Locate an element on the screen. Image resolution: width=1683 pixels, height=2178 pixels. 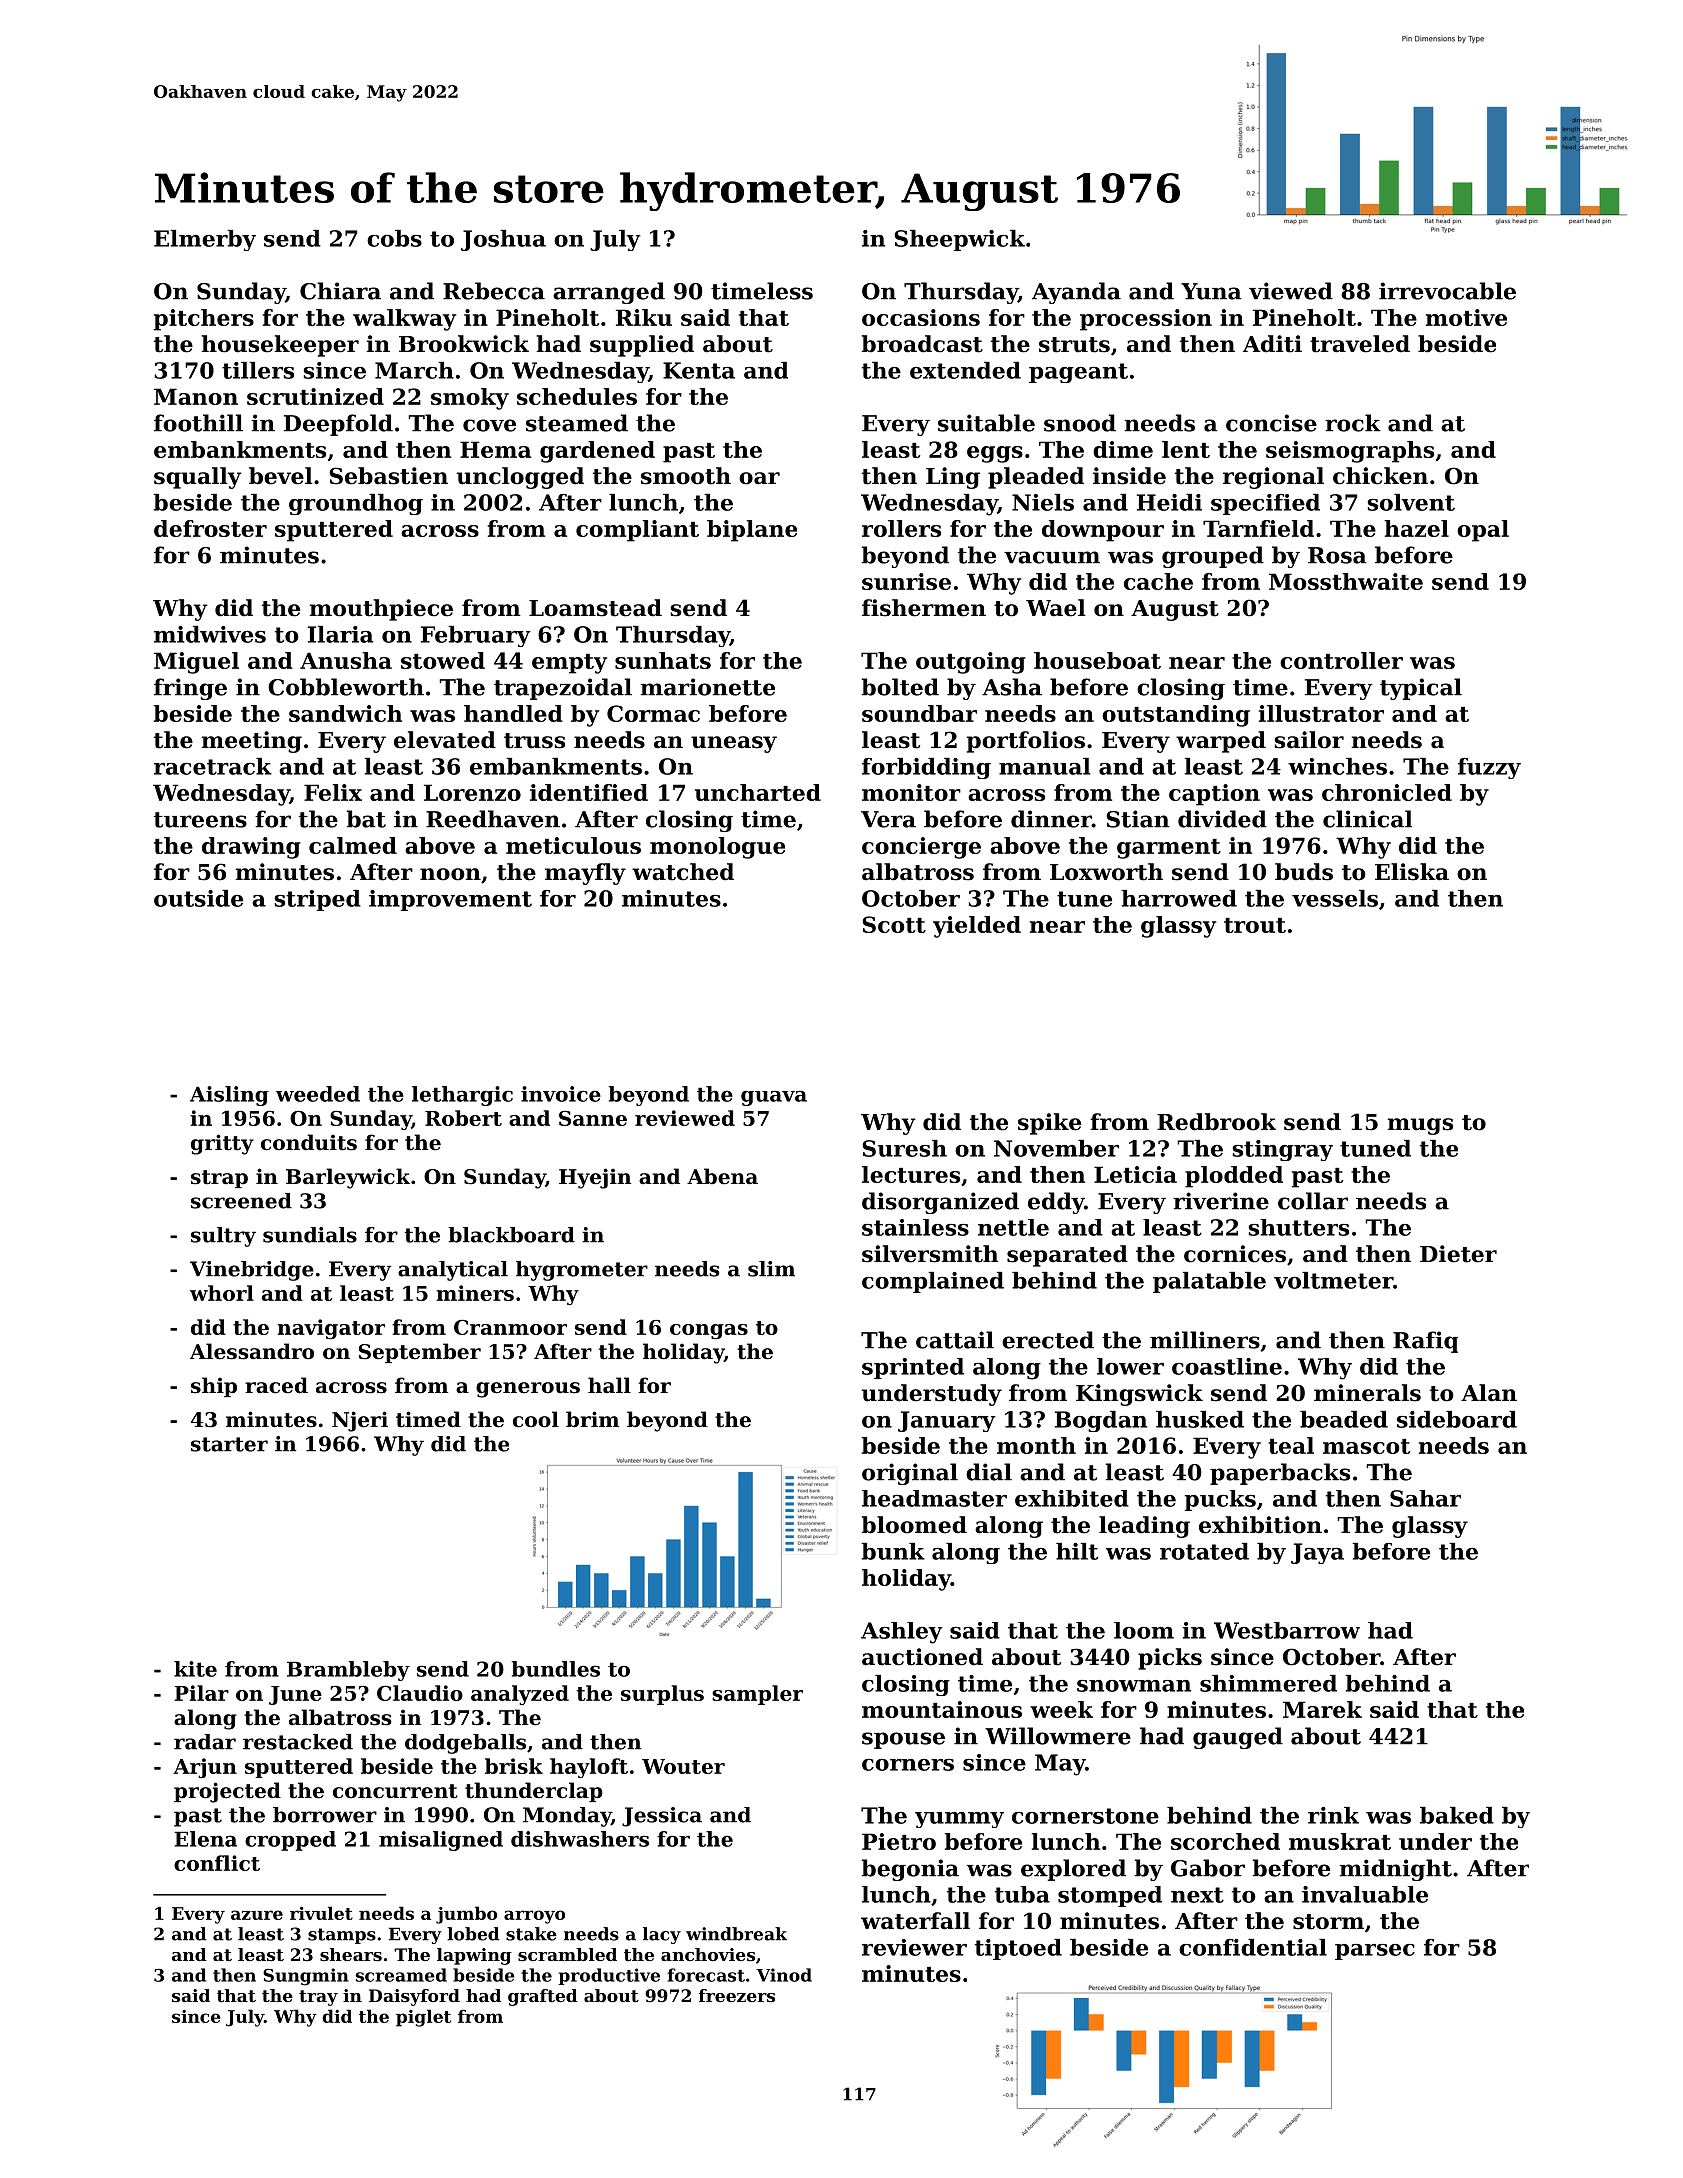
procession is located at coordinates (1146, 320).
